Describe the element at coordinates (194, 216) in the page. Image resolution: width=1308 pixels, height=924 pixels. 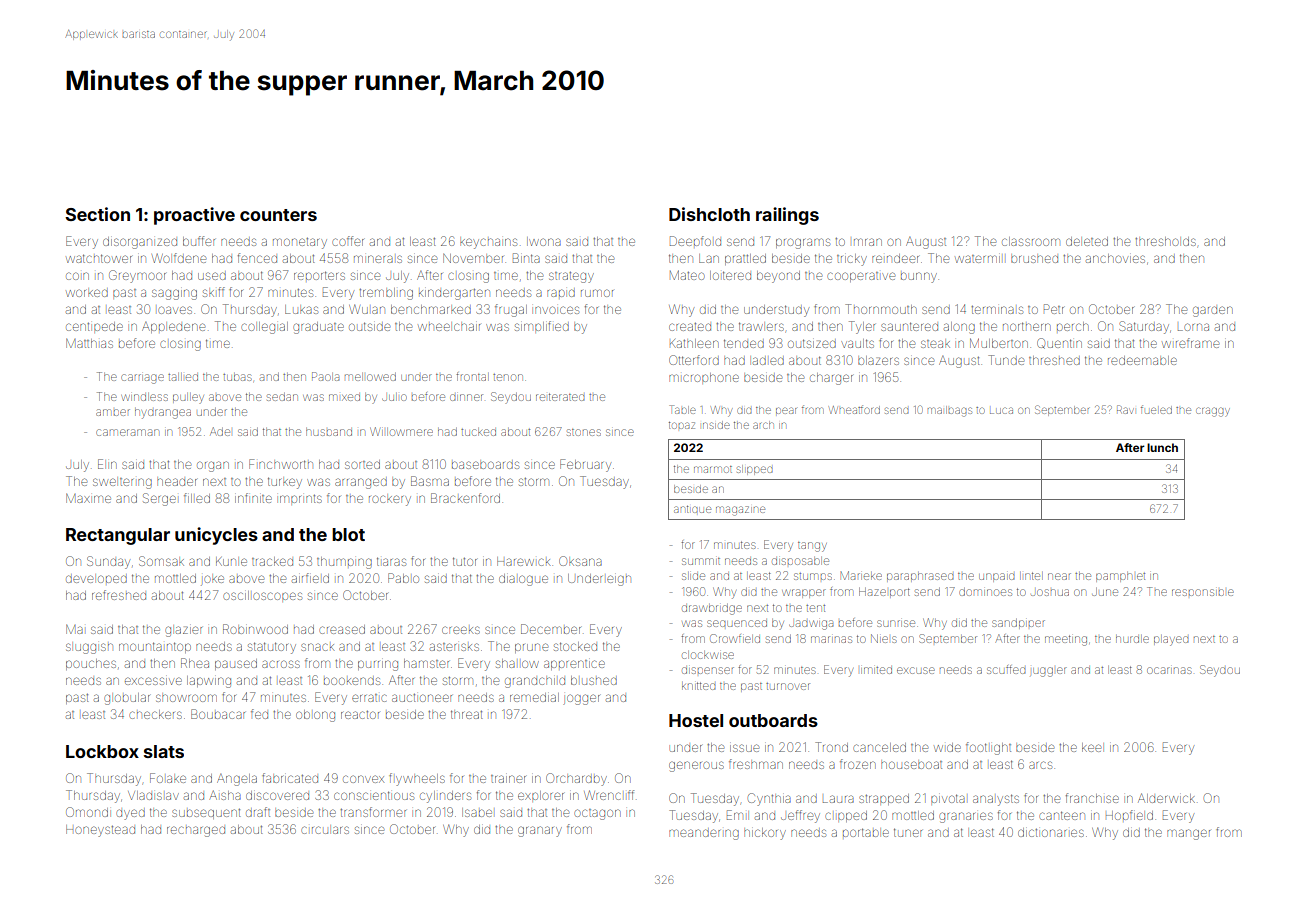
I see `proactive` at that location.
